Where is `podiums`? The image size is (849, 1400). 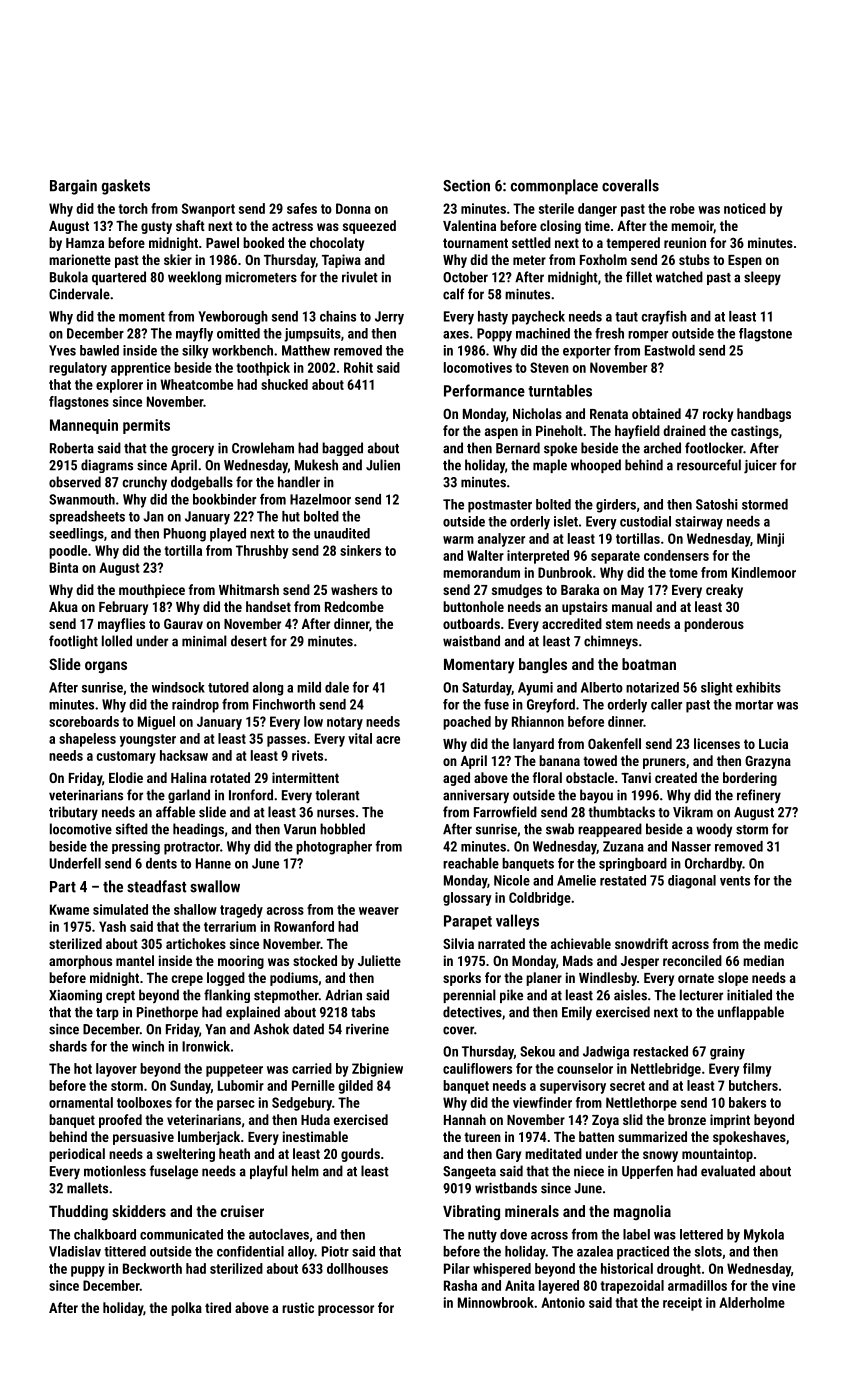
podiums is located at coordinates (294, 979).
